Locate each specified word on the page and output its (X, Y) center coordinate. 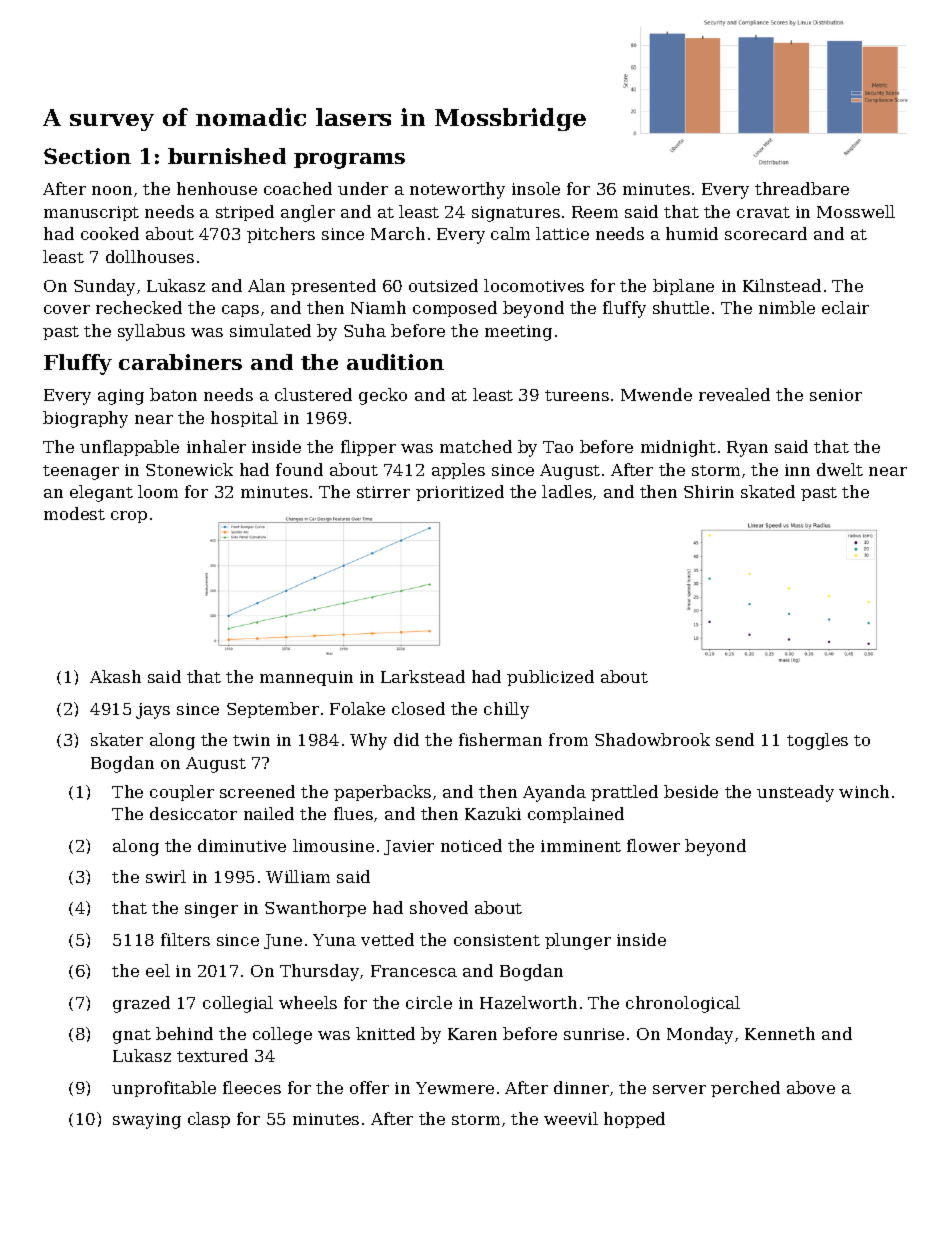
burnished (227, 156)
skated (768, 491)
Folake (357, 708)
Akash (115, 676)
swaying (147, 1121)
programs (349, 161)
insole (536, 188)
